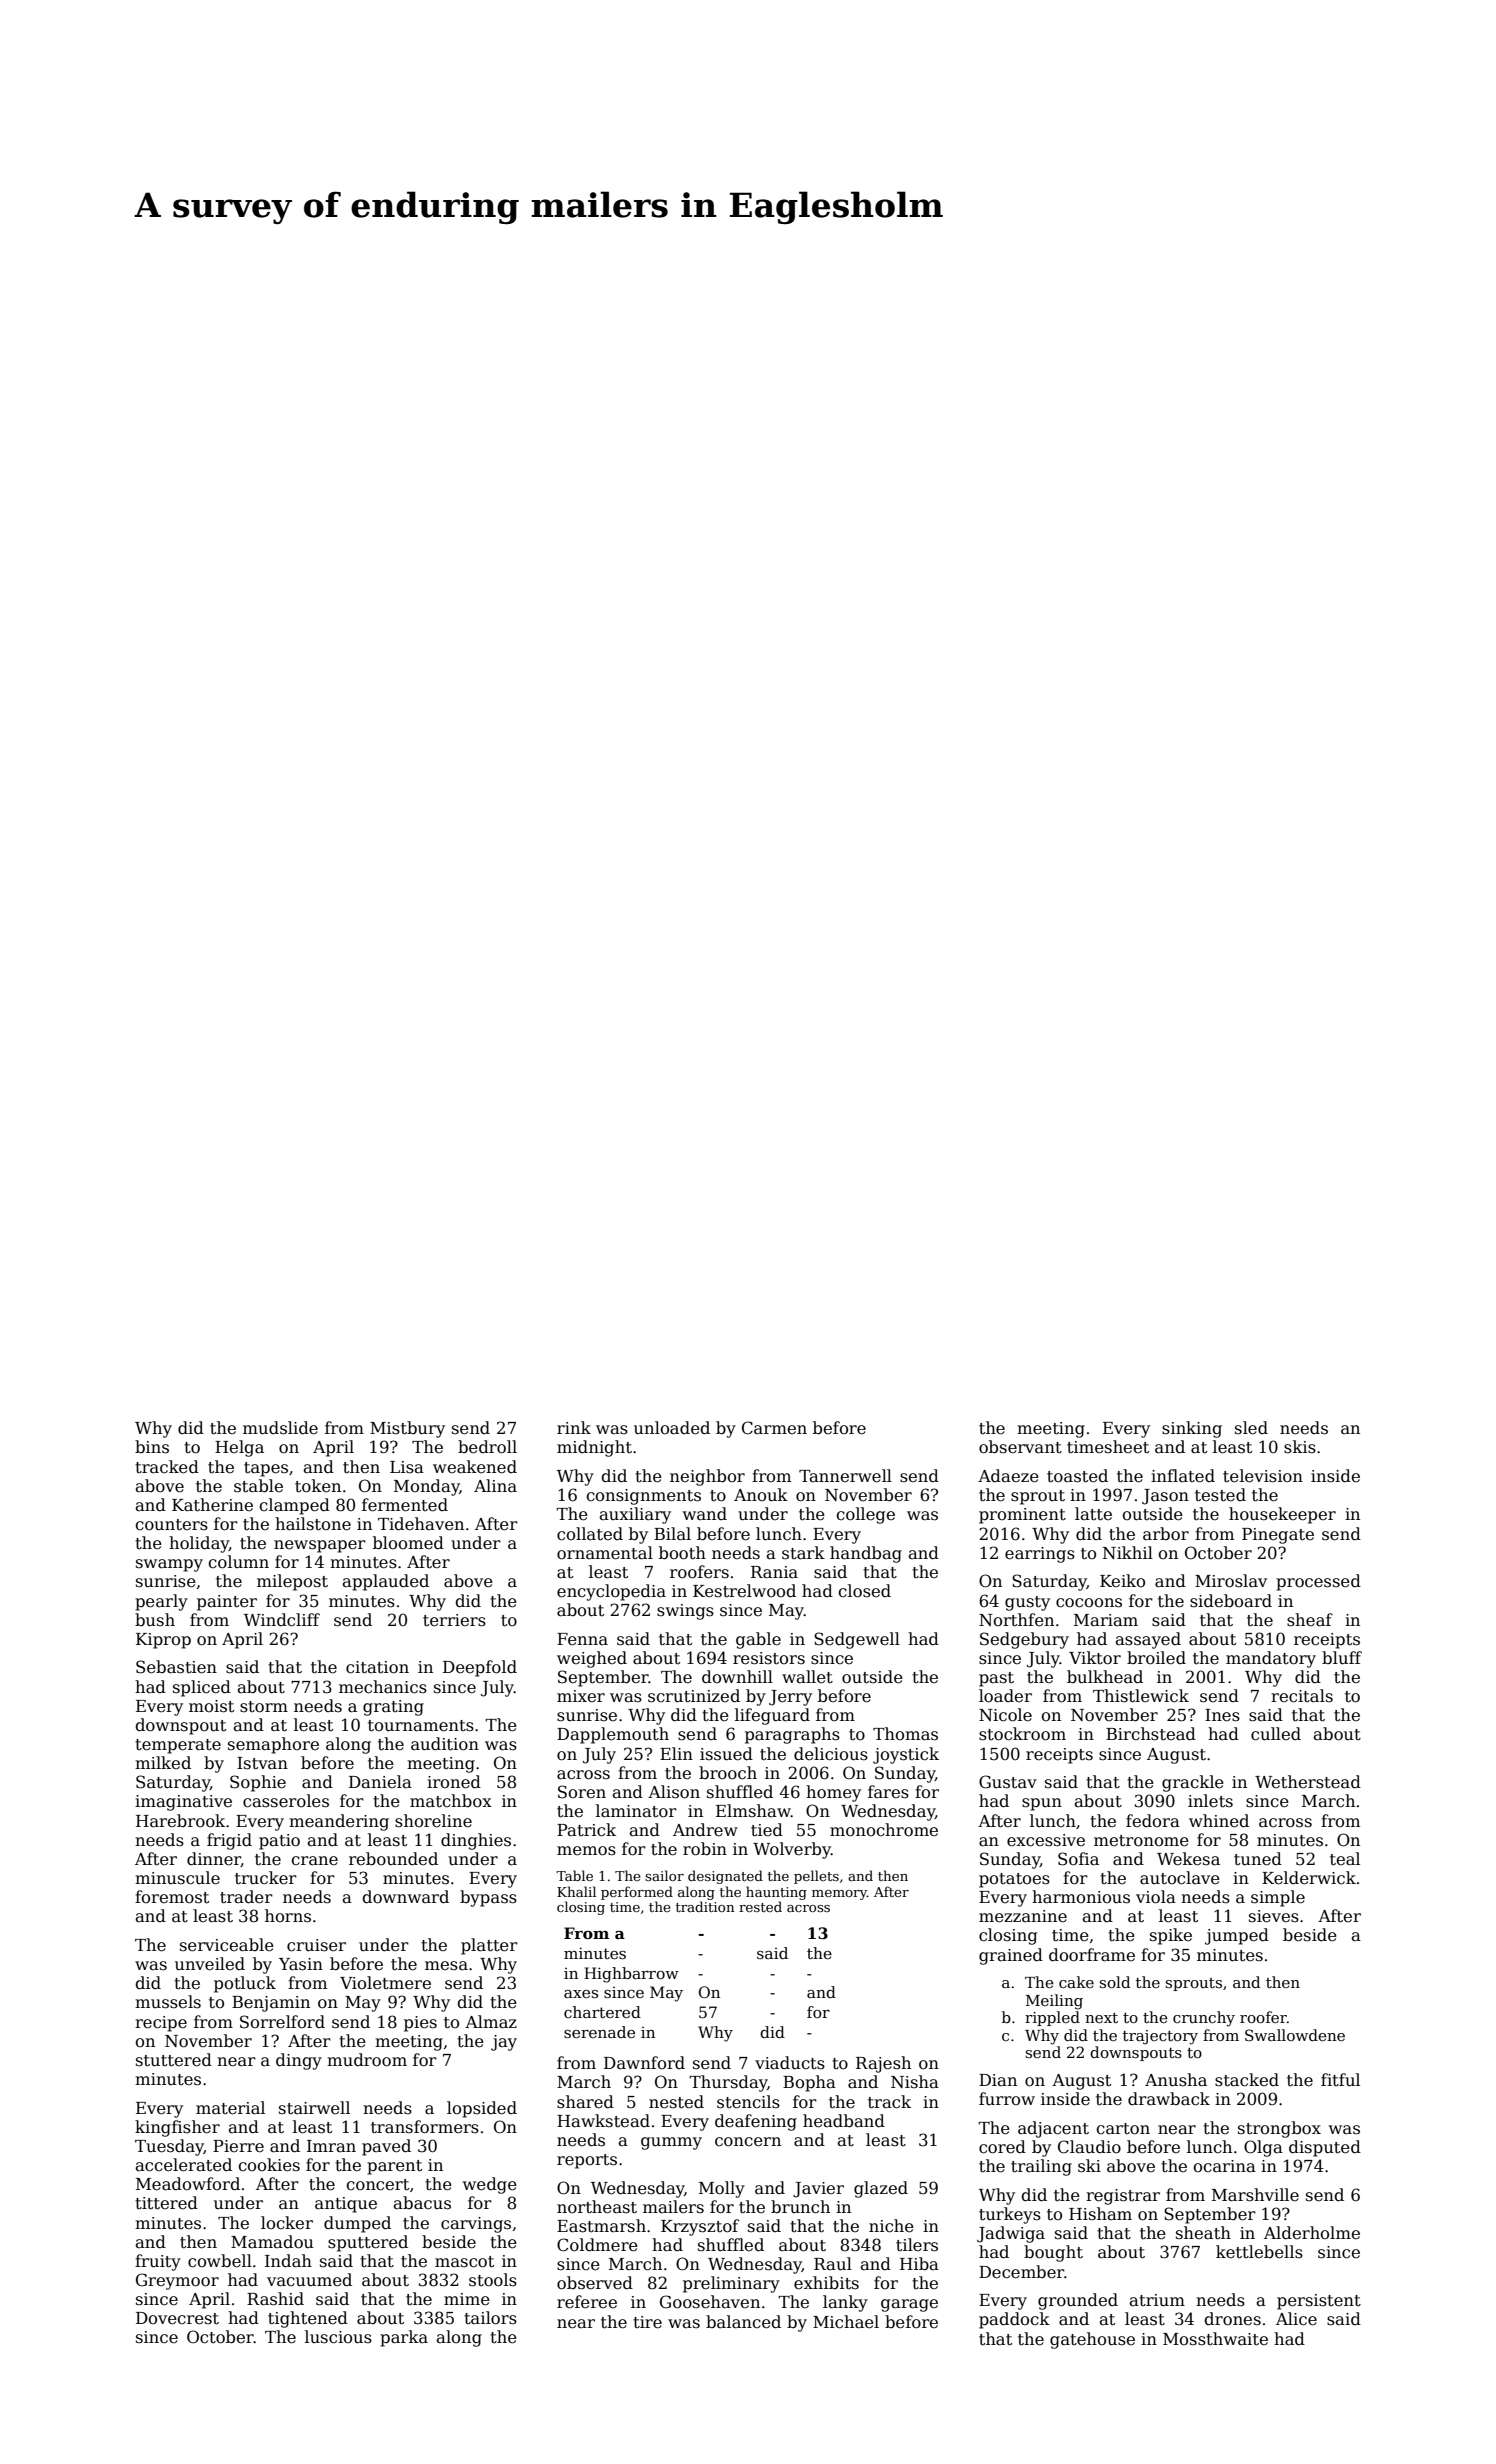 This document has width=1496, height=2464. I want to click on Highbarrow, so click(631, 1975).
